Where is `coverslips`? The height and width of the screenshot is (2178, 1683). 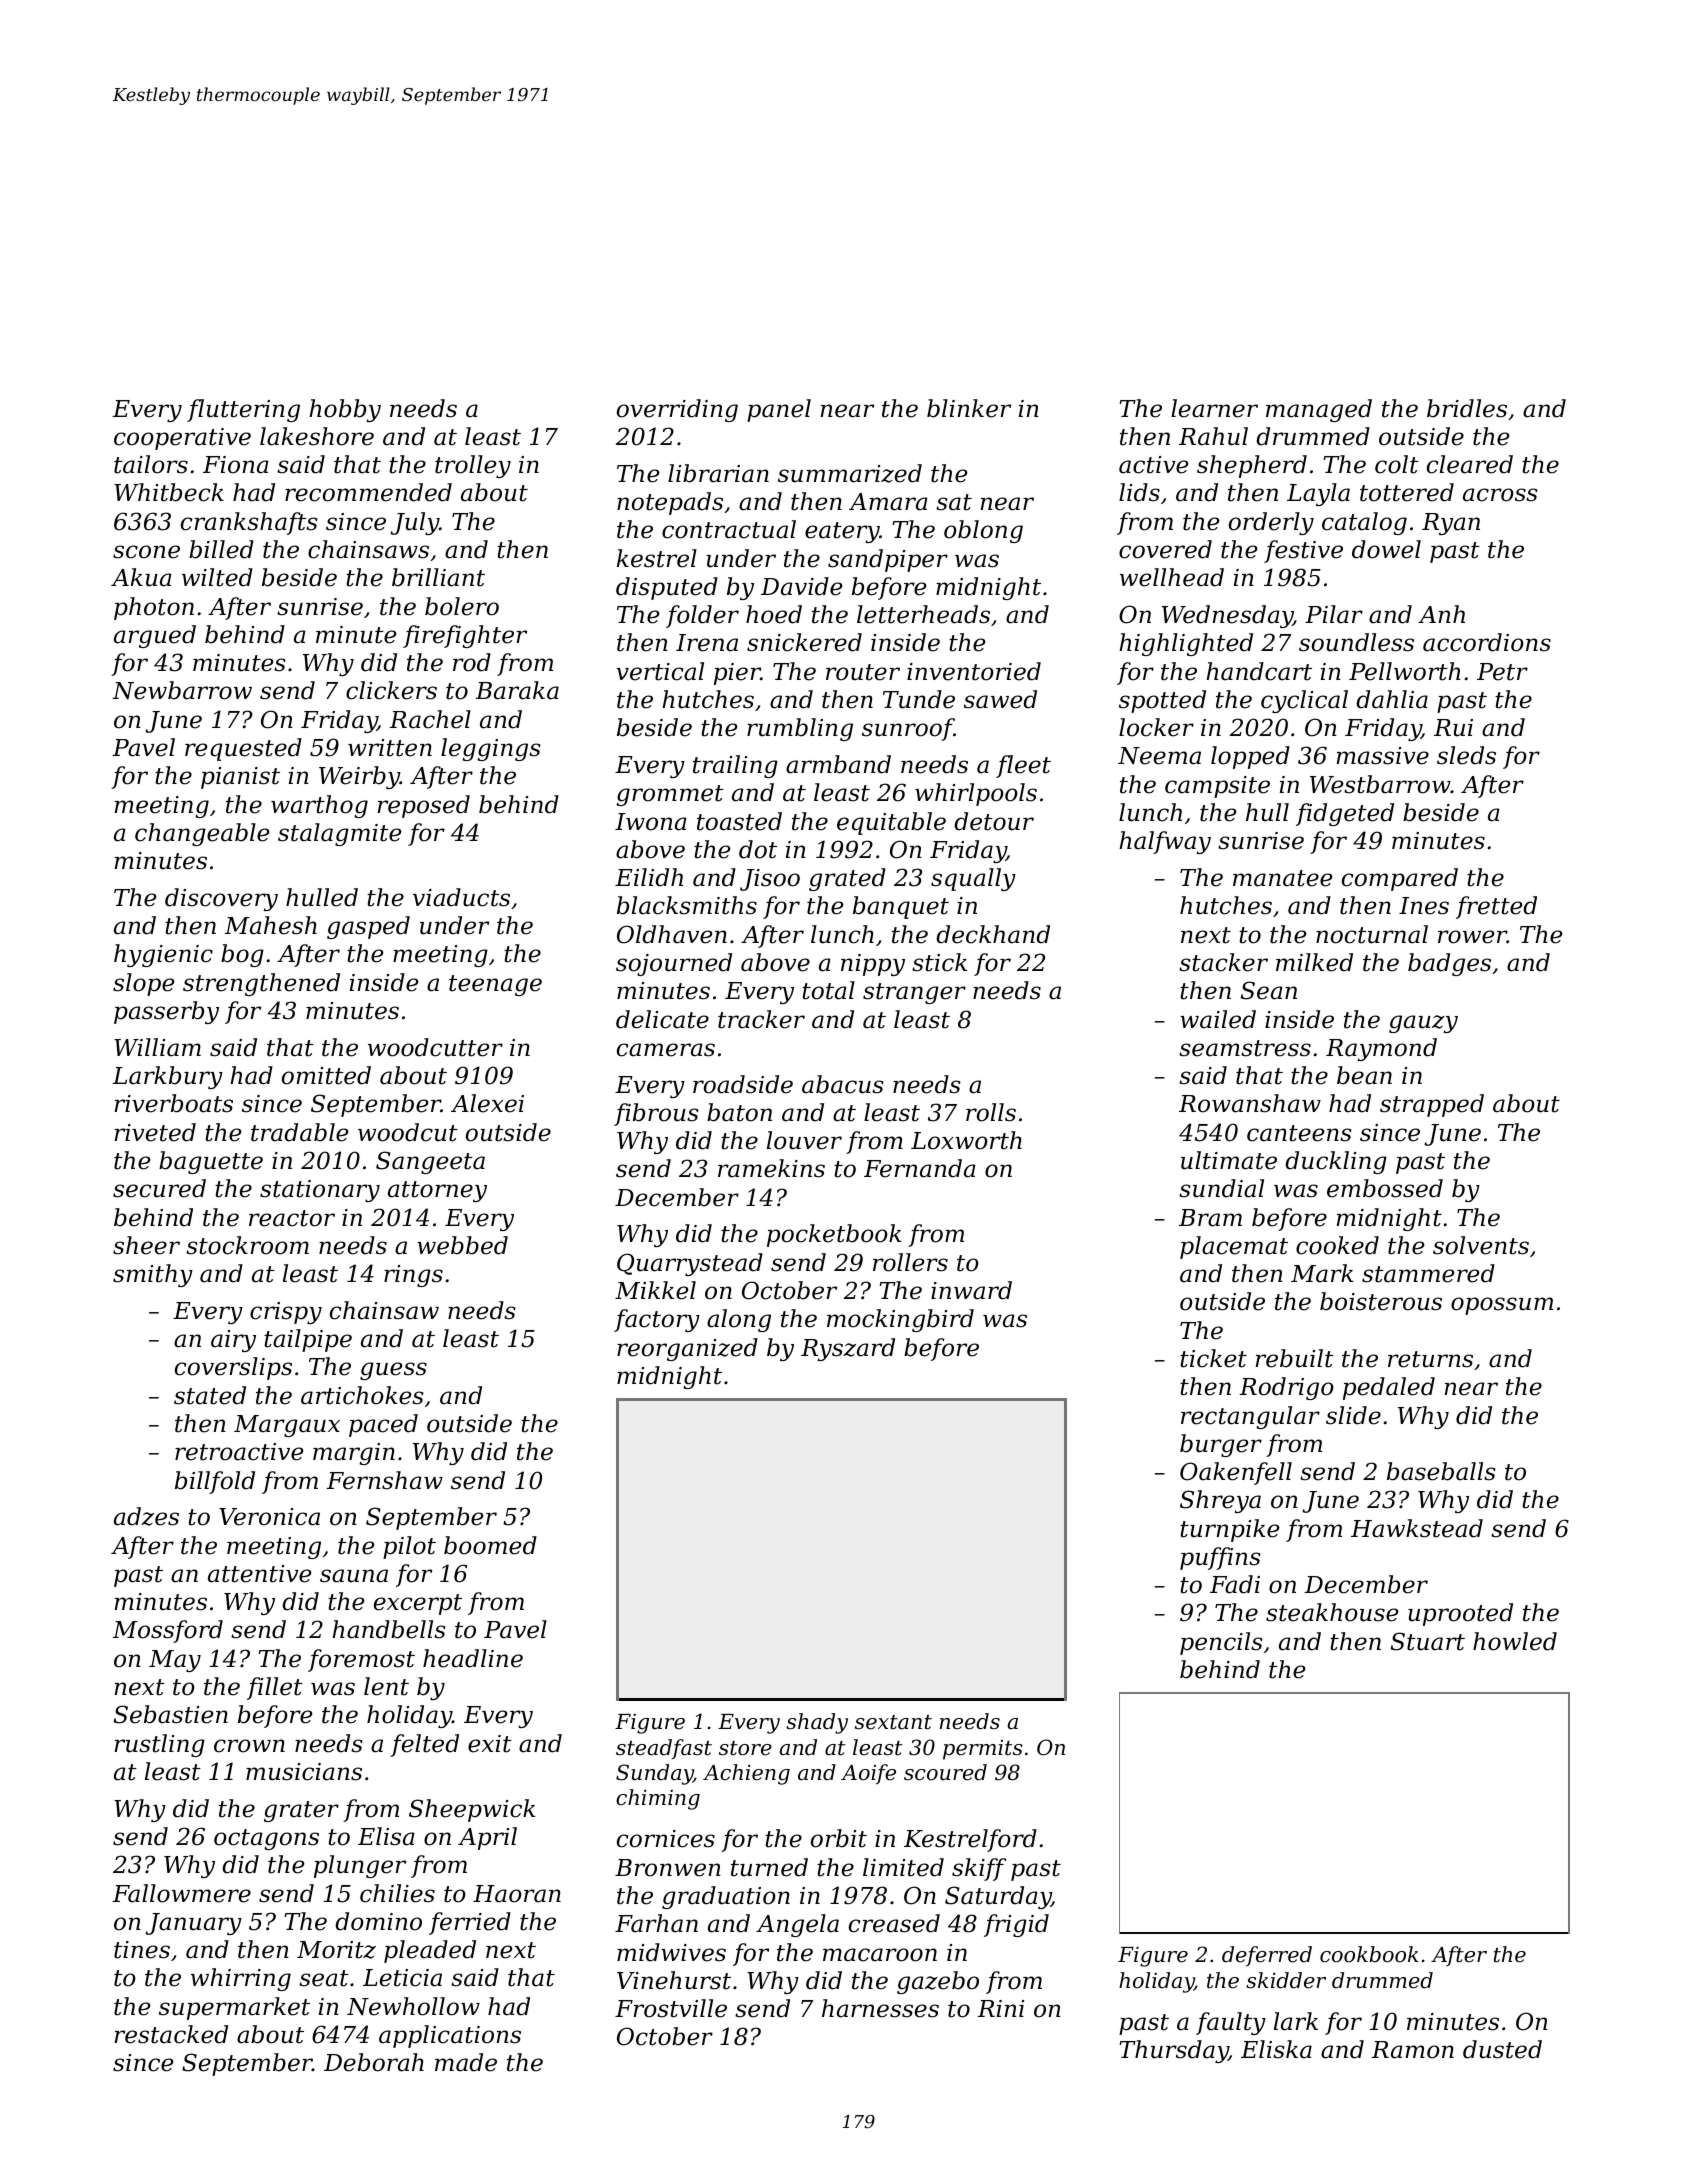
coverslips is located at coordinates (233, 1368).
